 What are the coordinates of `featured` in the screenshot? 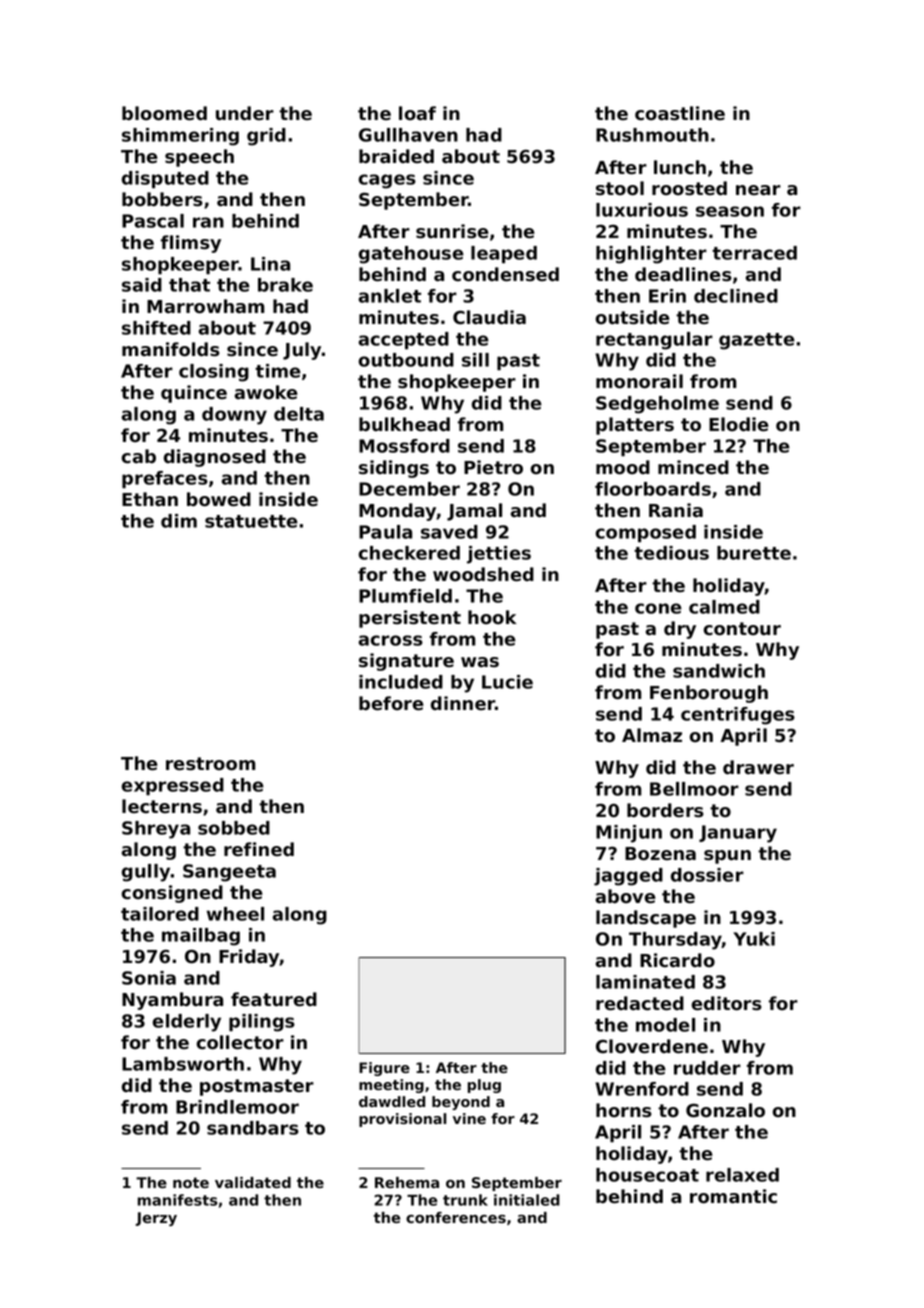 It's located at (274, 999).
